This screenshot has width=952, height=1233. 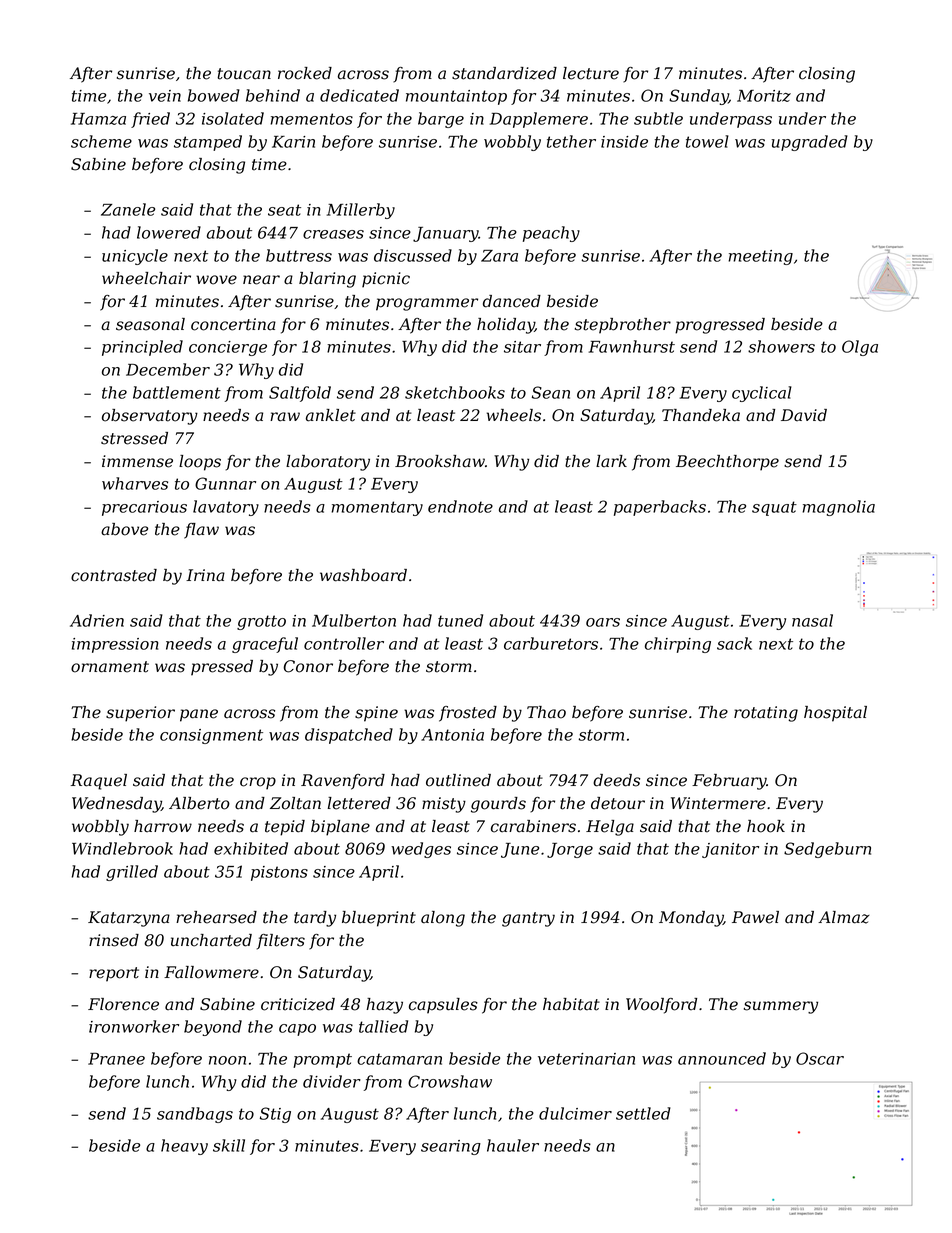 What do you see at coordinates (361, 211) in the screenshot?
I see `Millerby` at bounding box center [361, 211].
